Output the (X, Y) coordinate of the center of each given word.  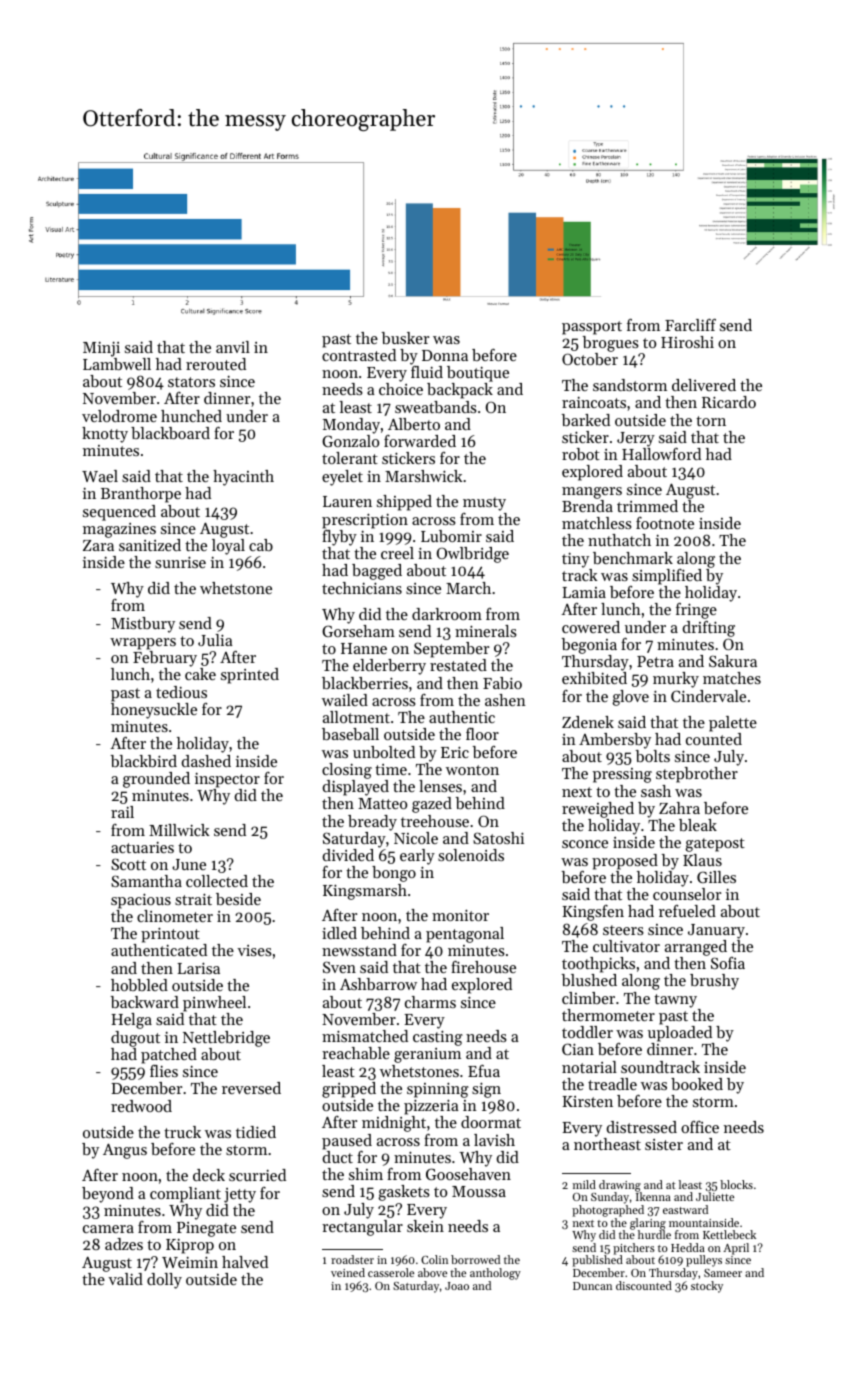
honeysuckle (154, 711)
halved (245, 1262)
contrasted (359, 355)
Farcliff (690, 325)
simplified (667, 577)
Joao (457, 1286)
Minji (101, 349)
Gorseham (358, 631)
